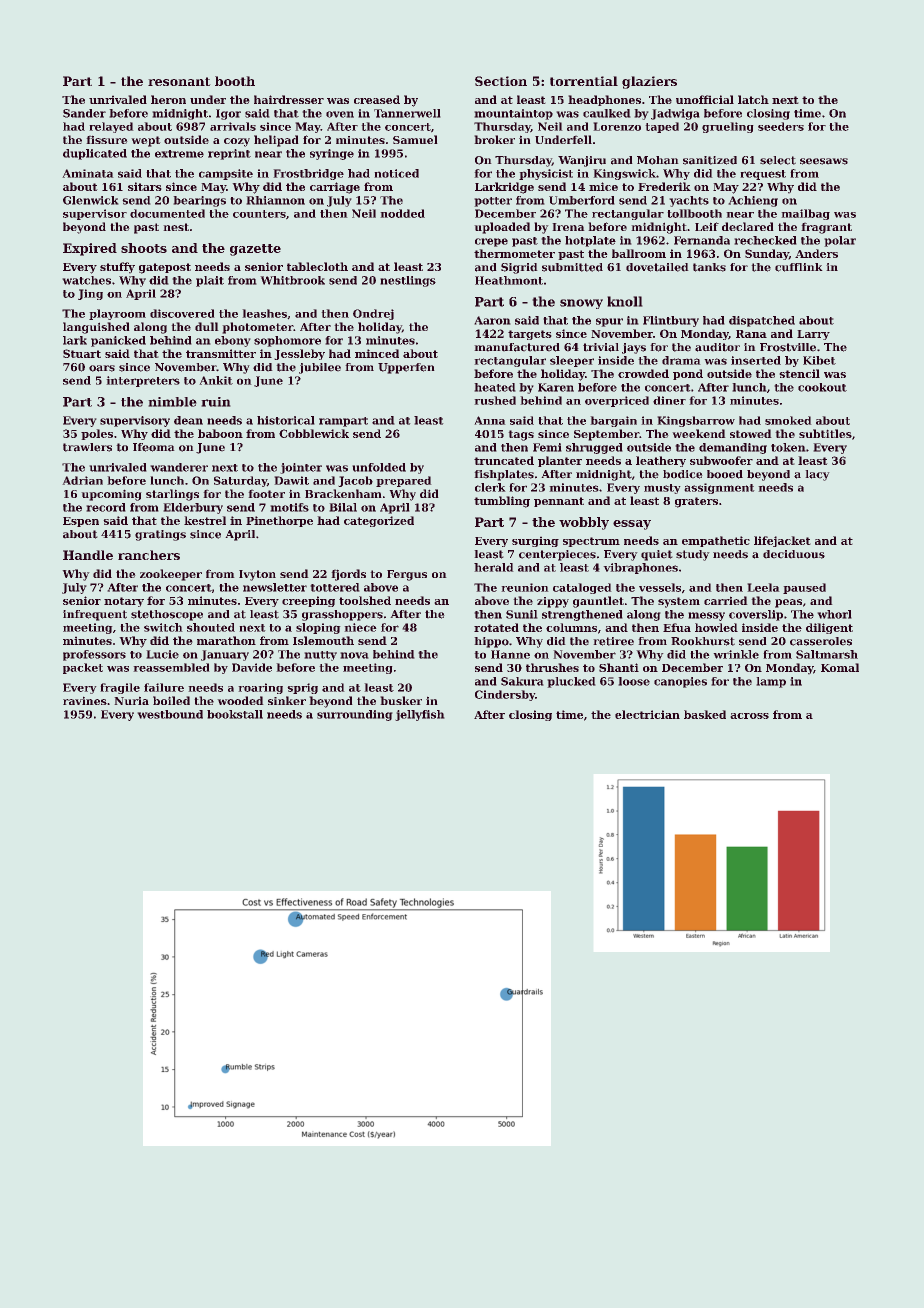 The image size is (924, 1308). What do you see at coordinates (145, 186) in the screenshot?
I see `sitars` at bounding box center [145, 186].
